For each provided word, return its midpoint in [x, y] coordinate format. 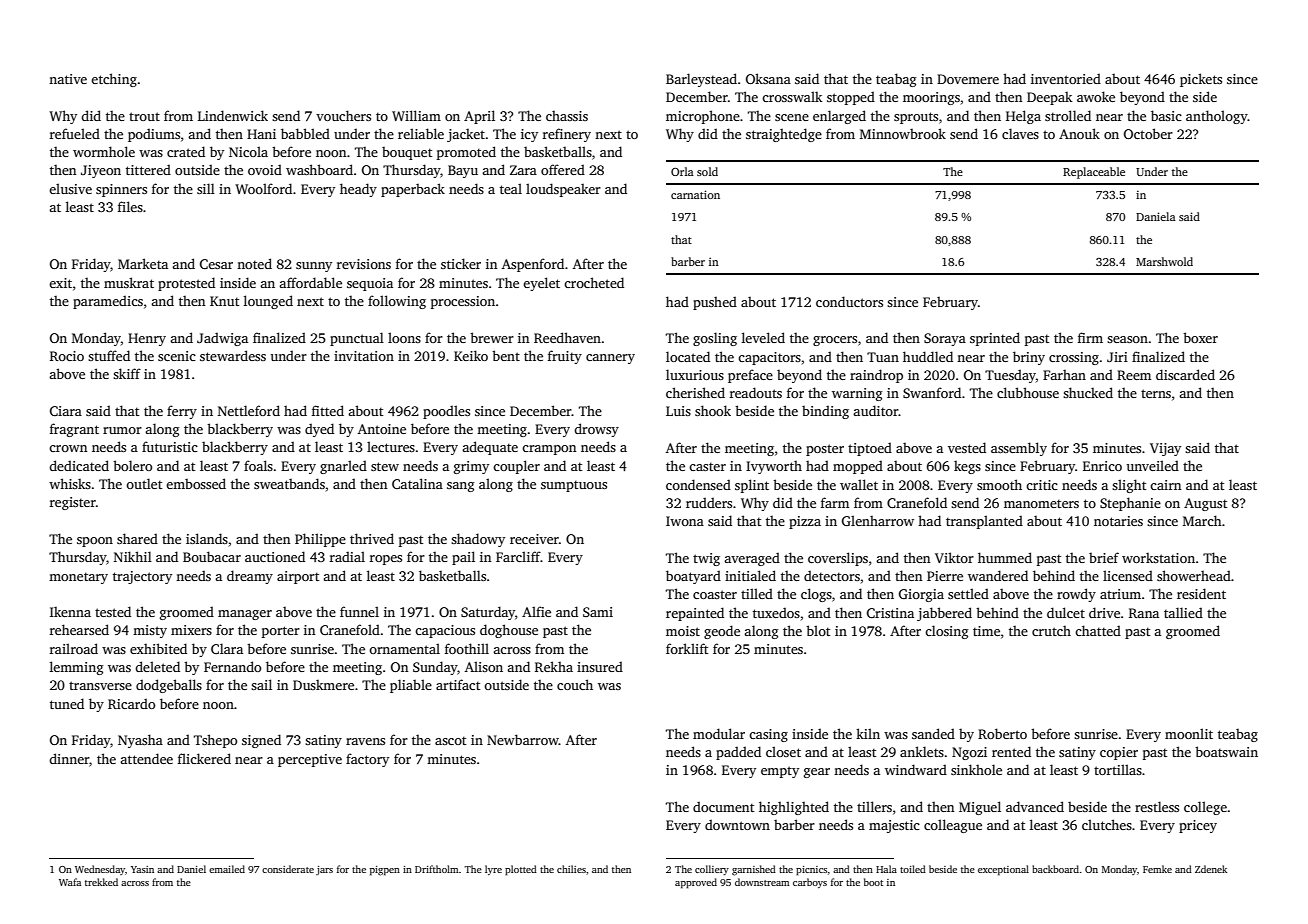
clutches [1107, 824]
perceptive [310, 760]
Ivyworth [774, 467]
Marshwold [1164, 261]
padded [738, 753]
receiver [534, 539]
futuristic [170, 446]
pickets [1201, 80]
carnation [695, 194]
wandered [998, 575]
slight [1129, 486]
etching [114, 80]
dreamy [250, 577]
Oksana [768, 78]
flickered [204, 758]
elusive [70, 188]
